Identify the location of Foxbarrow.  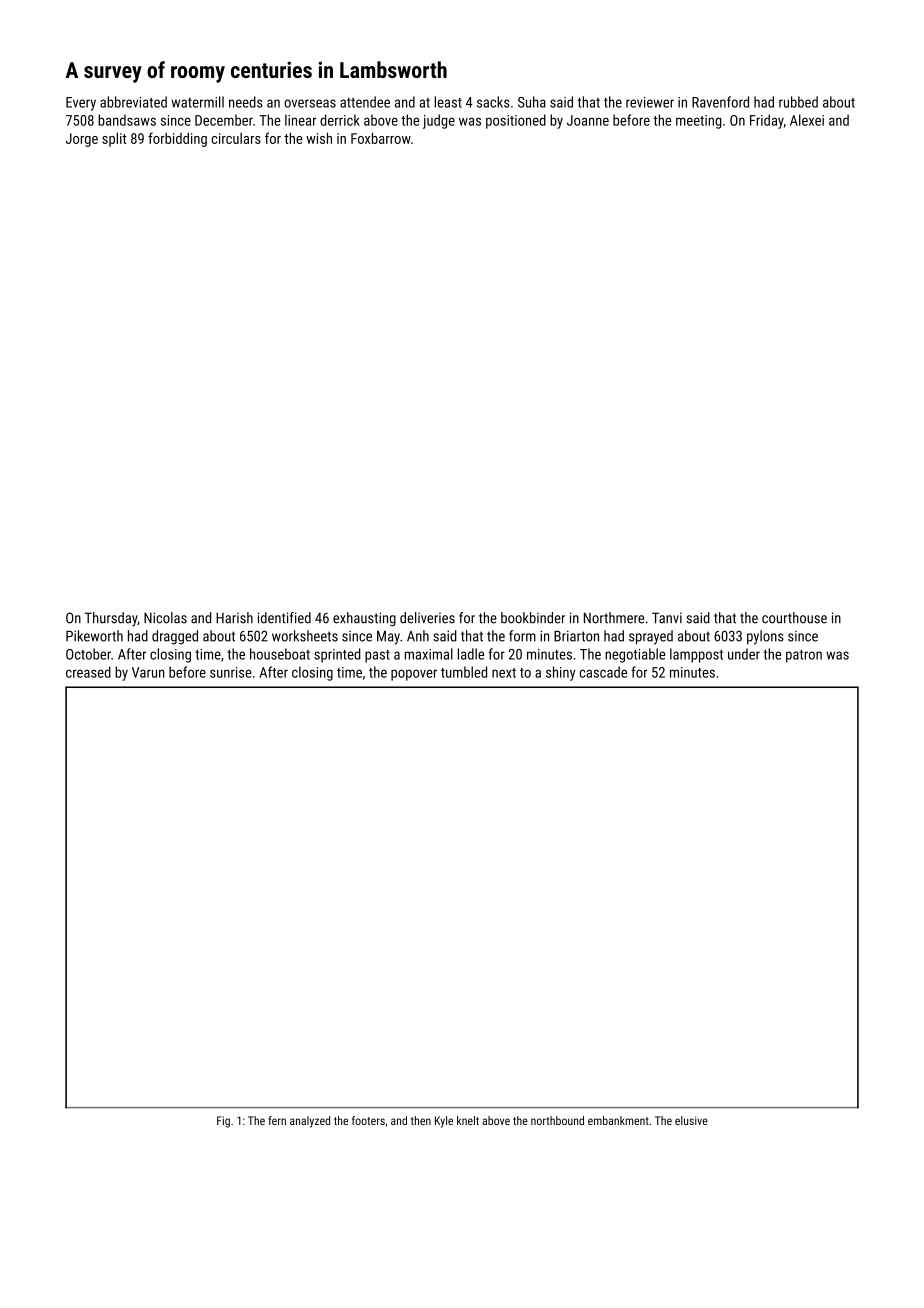
(381, 138).
